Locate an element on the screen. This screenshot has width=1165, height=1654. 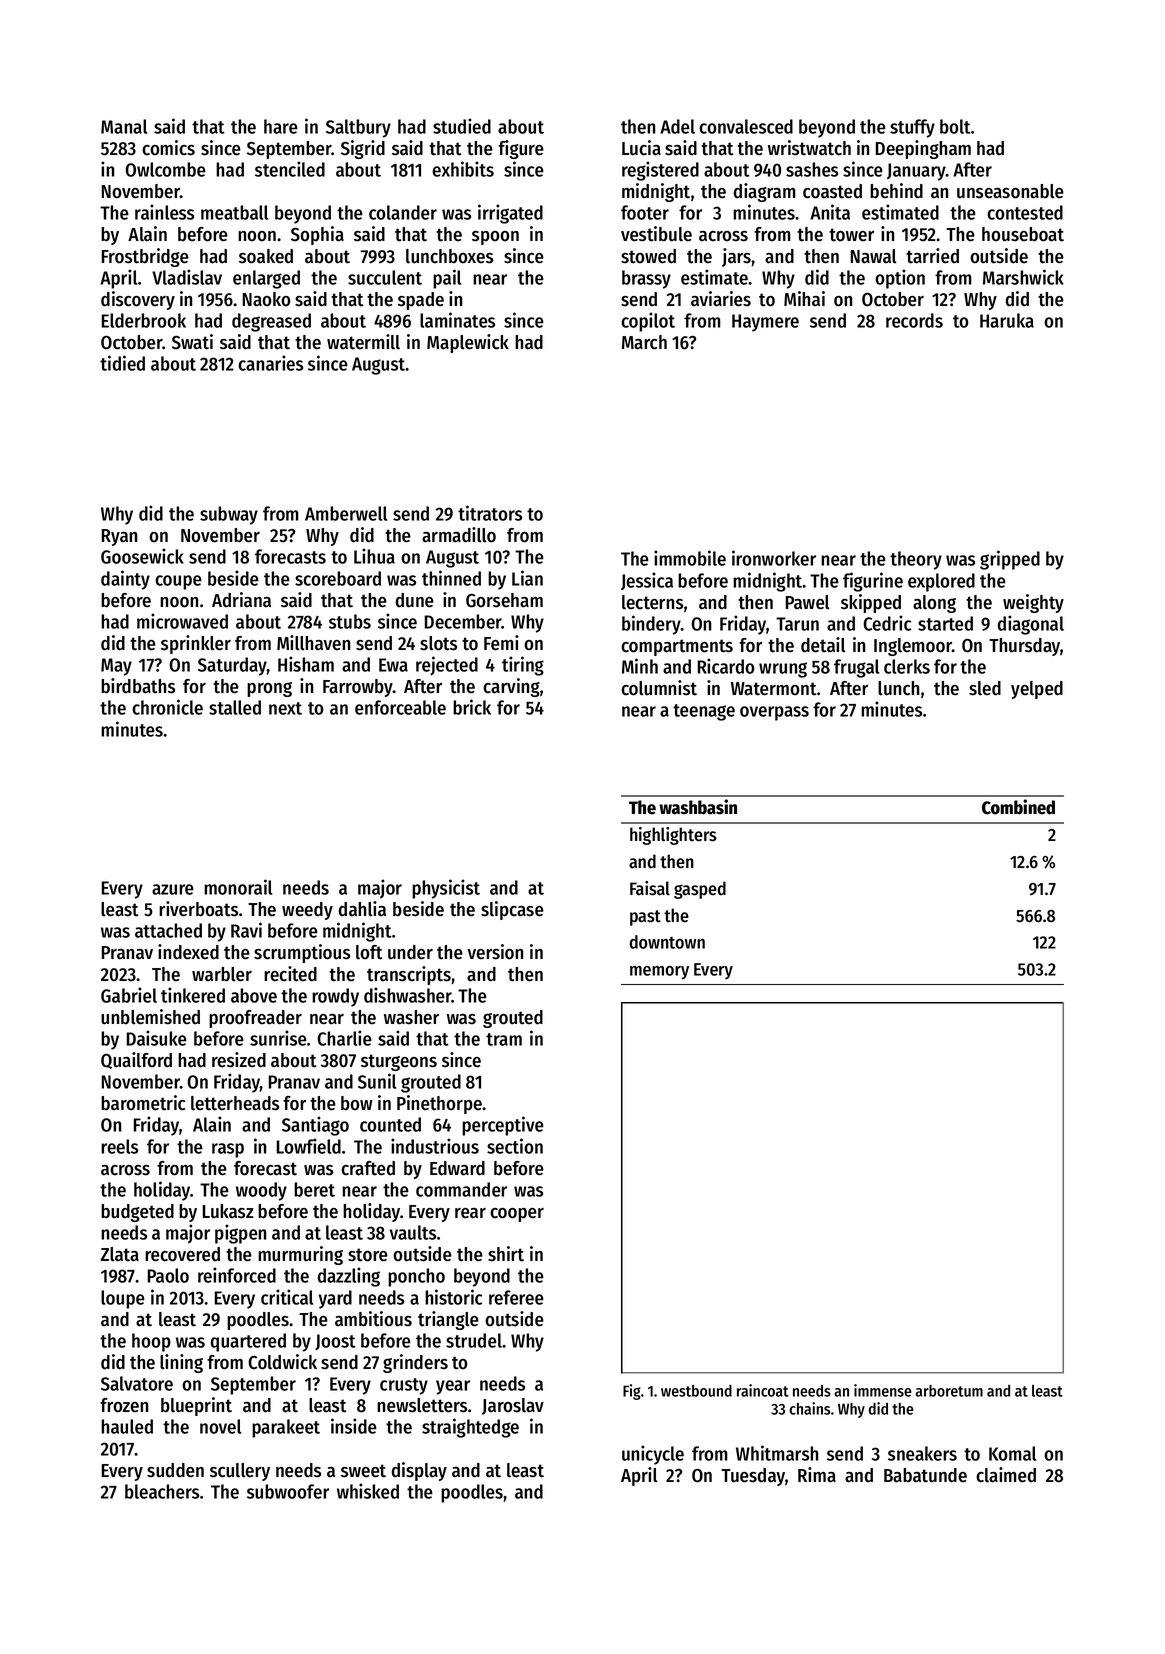
azure is located at coordinates (173, 889).
